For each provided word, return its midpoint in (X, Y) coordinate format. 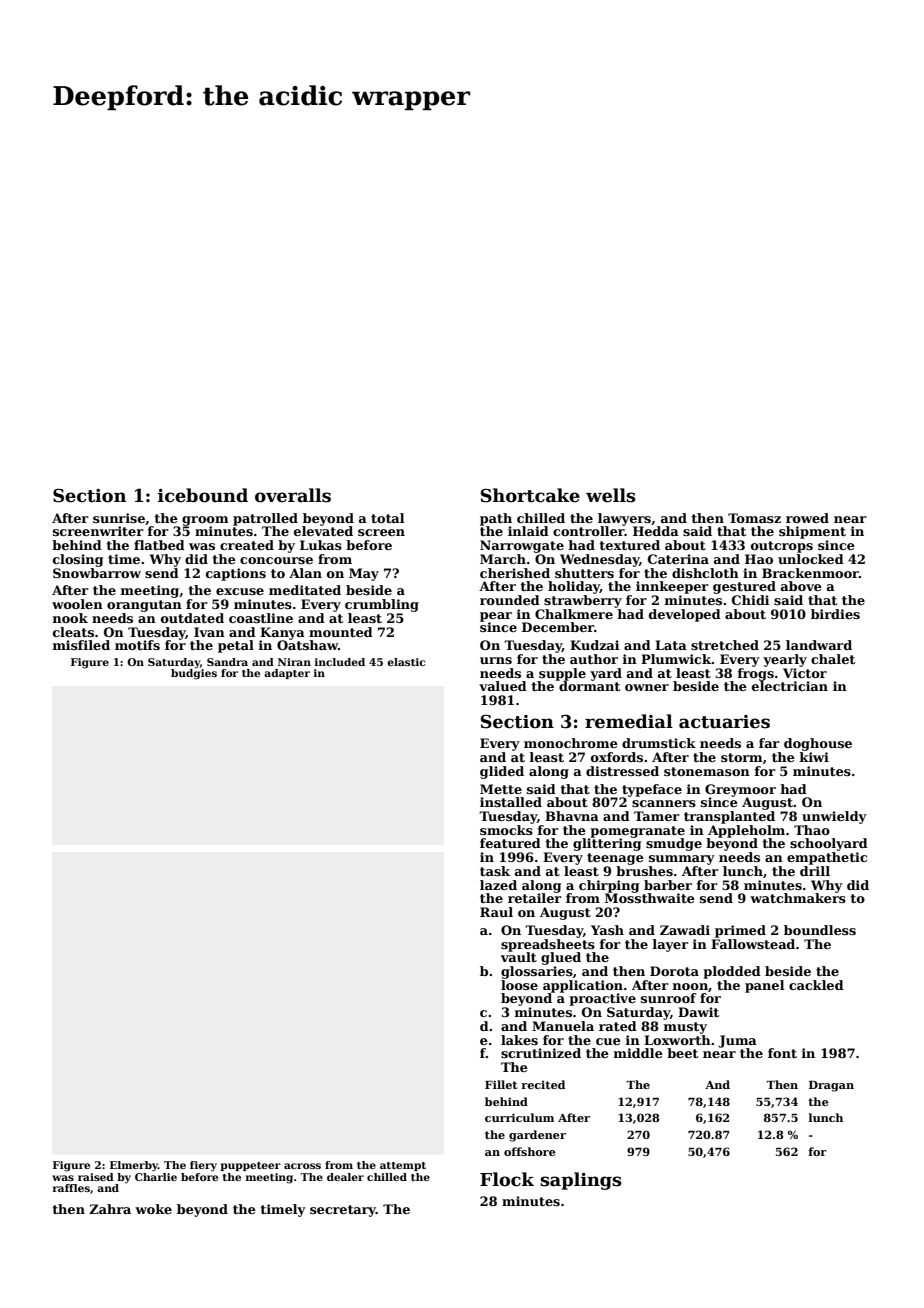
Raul (496, 912)
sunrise (119, 518)
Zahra (110, 1209)
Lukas (321, 545)
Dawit (698, 1012)
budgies (194, 674)
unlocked (811, 559)
